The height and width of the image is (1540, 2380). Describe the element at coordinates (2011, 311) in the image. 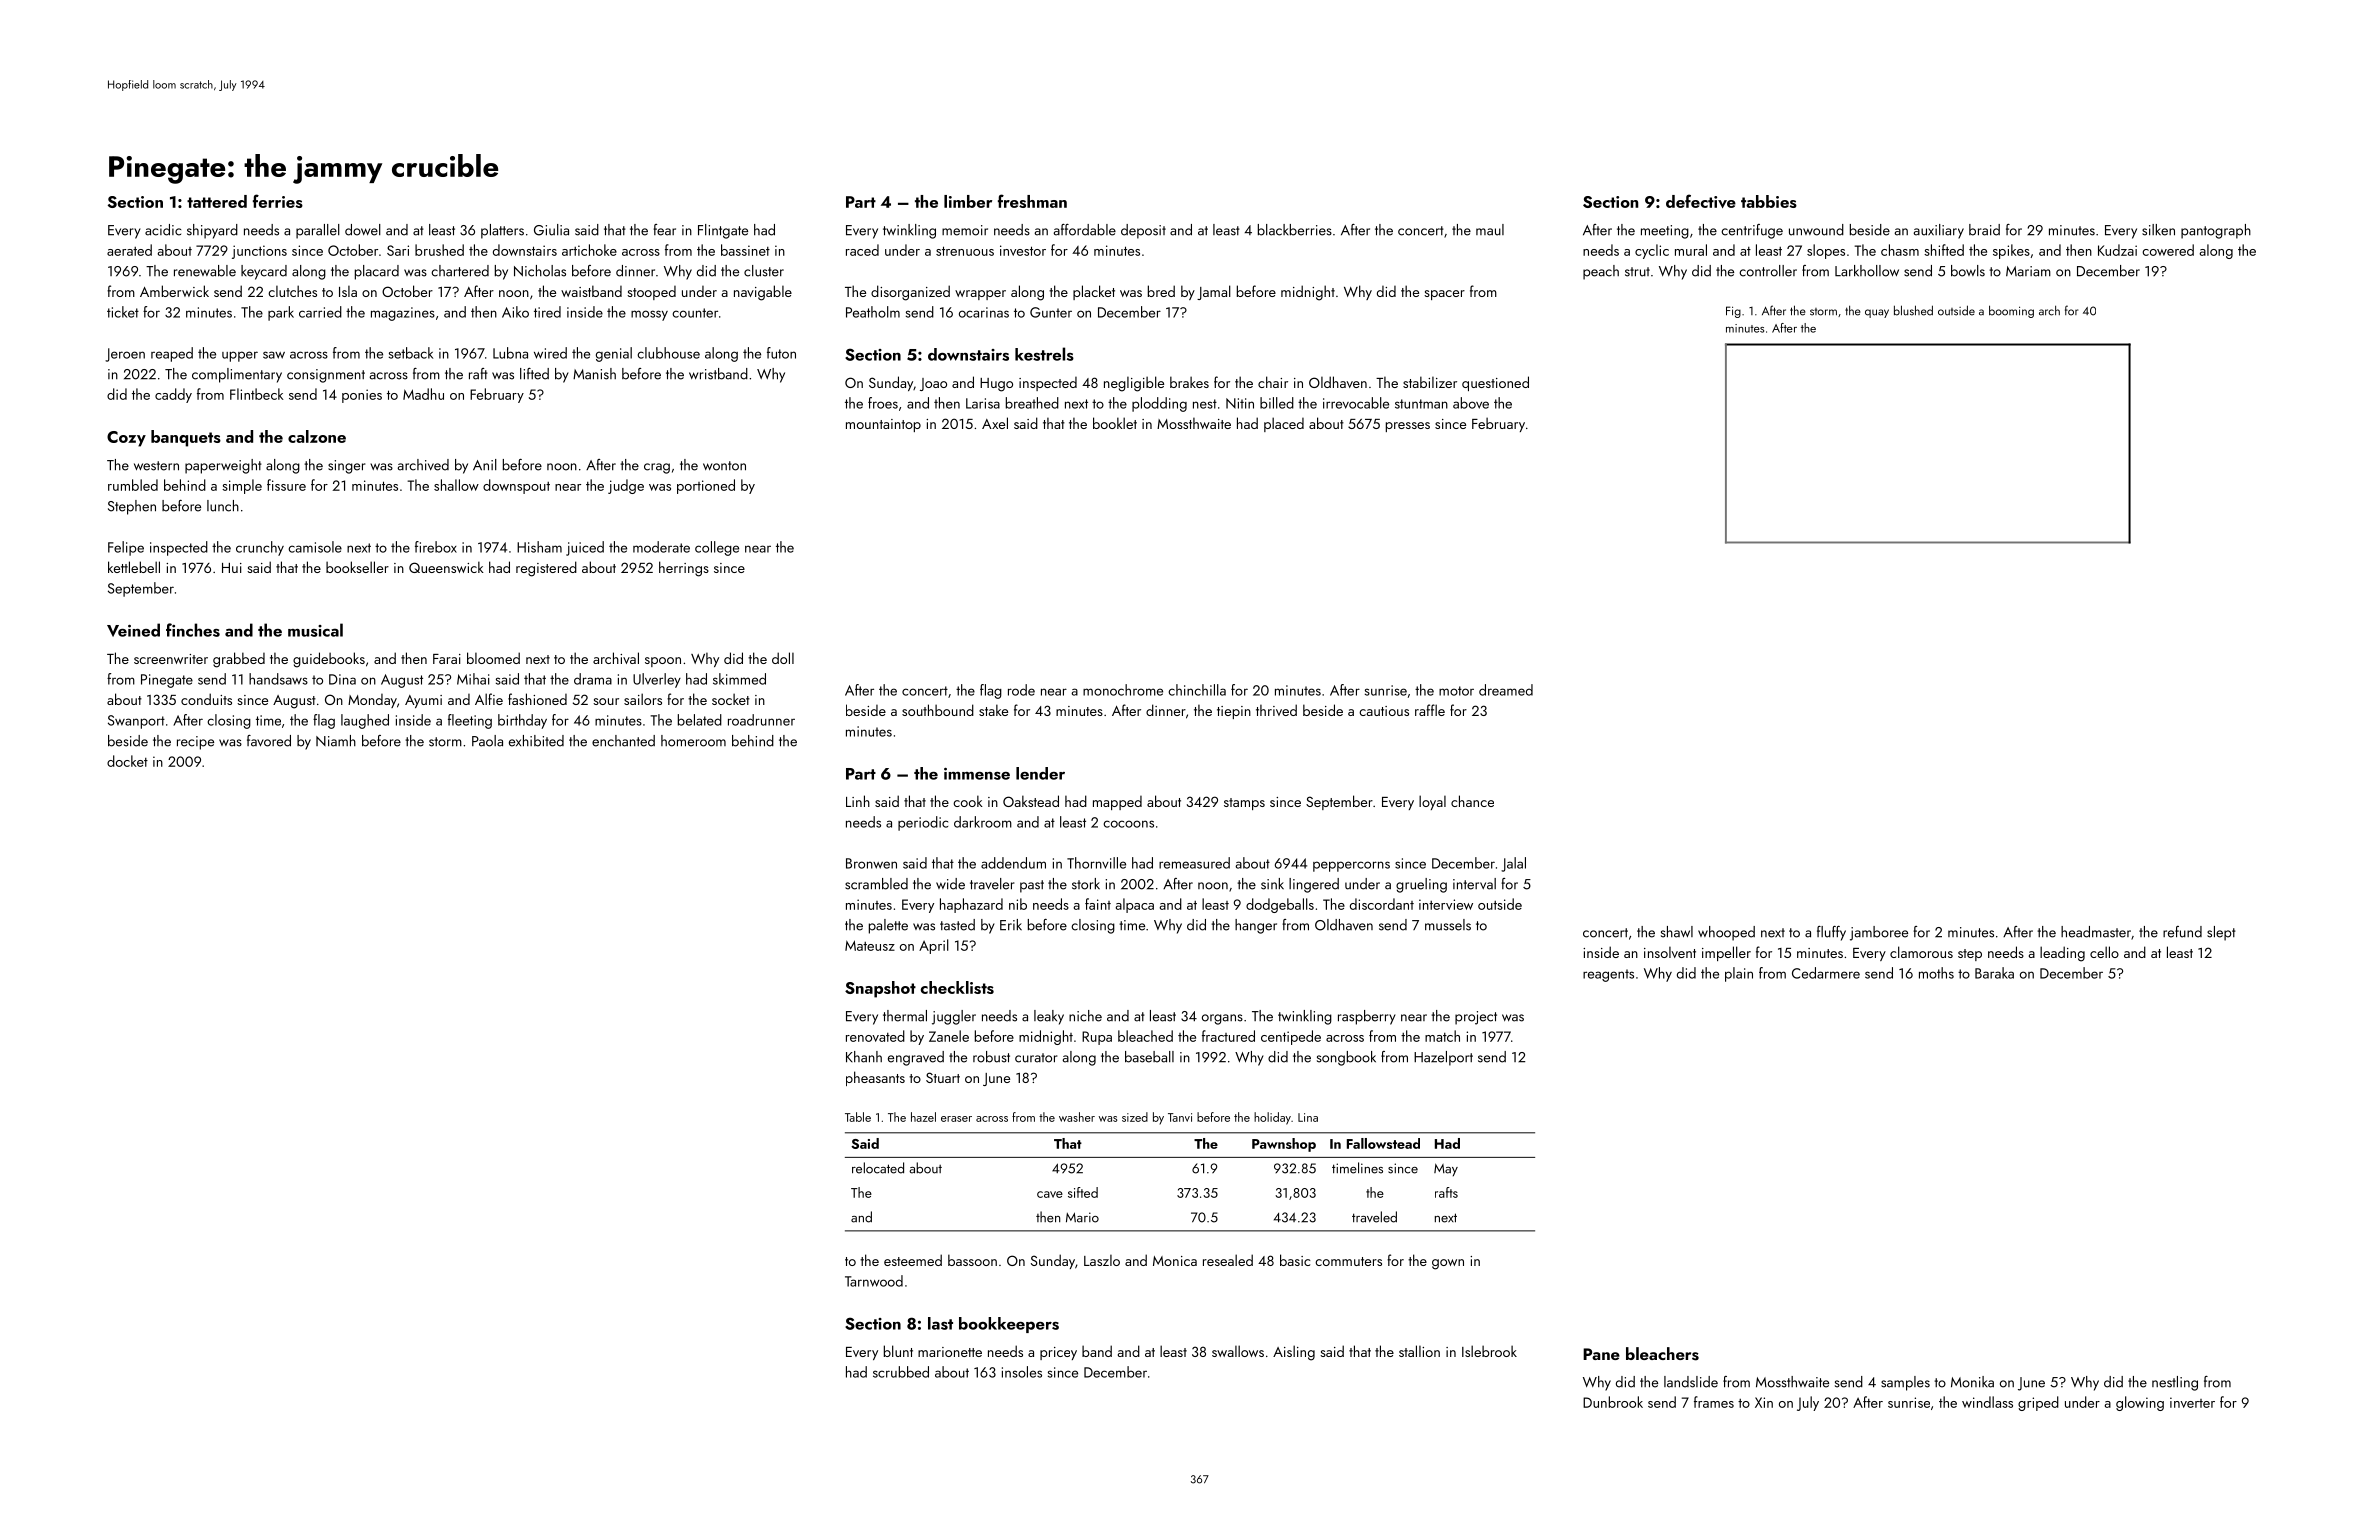

I see `booming` at that location.
